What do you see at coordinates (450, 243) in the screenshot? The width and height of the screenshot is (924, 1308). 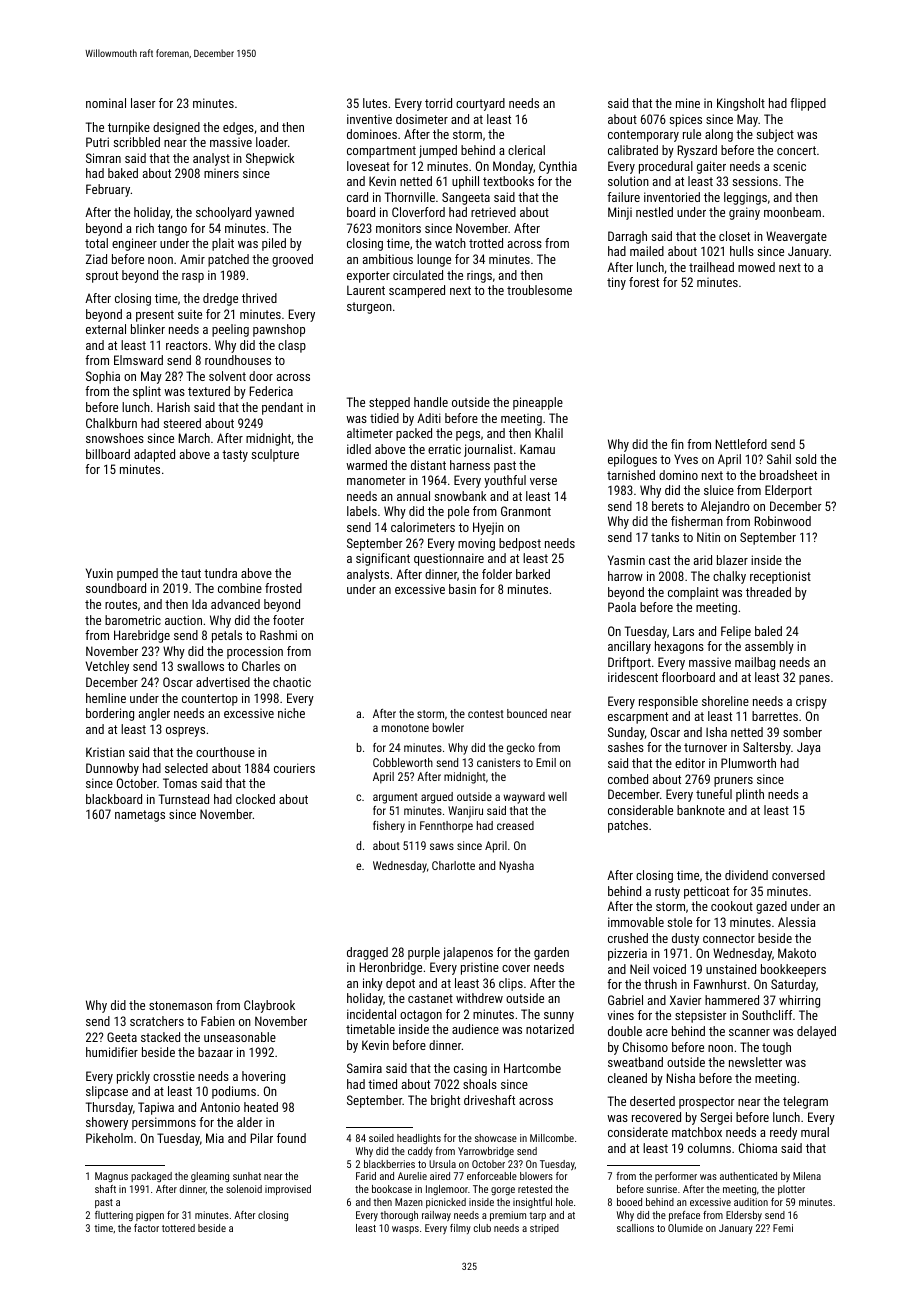 I see `watch` at bounding box center [450, 243].
